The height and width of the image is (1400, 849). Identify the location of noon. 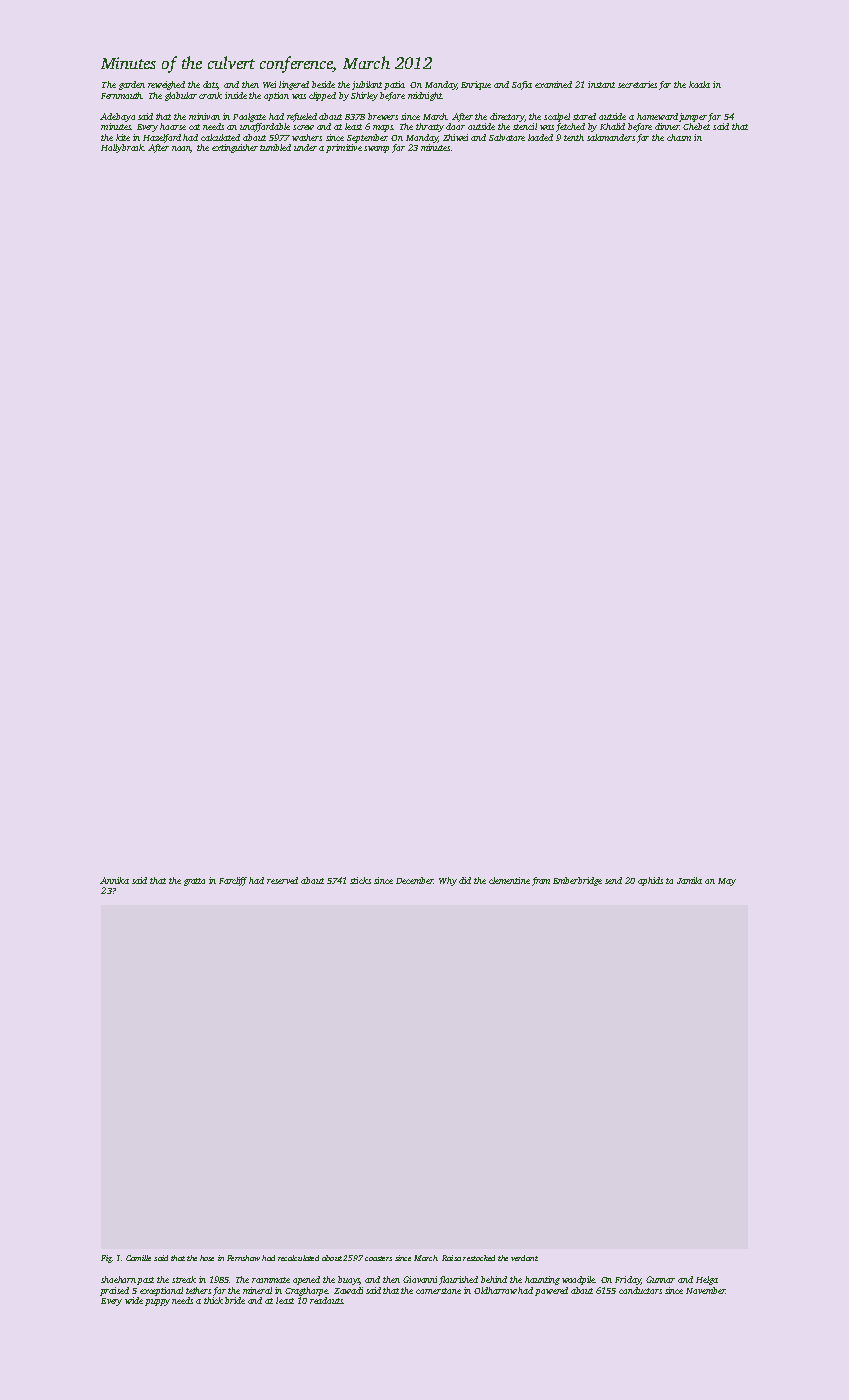
(182, 149).
